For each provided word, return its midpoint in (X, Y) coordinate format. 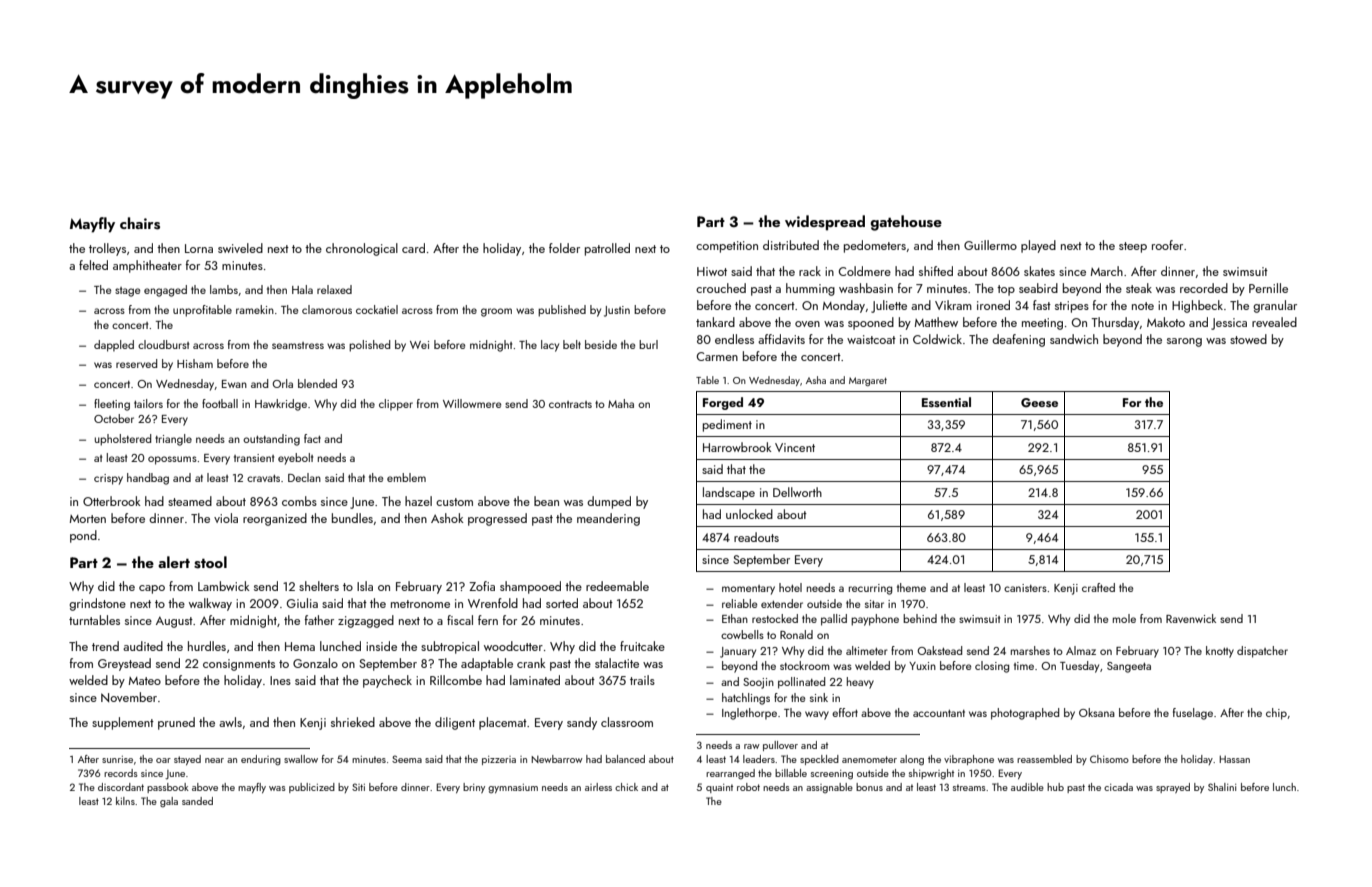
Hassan (1234, 759)
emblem (406, 477)
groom (496, 312)
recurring (870, 589)
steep (1133, 247)
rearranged (730, 774)
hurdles (207, 646)
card (413, 248)
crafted (1098, 587)
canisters (1025, 588)
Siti (358, 787)
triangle (173, 440)
